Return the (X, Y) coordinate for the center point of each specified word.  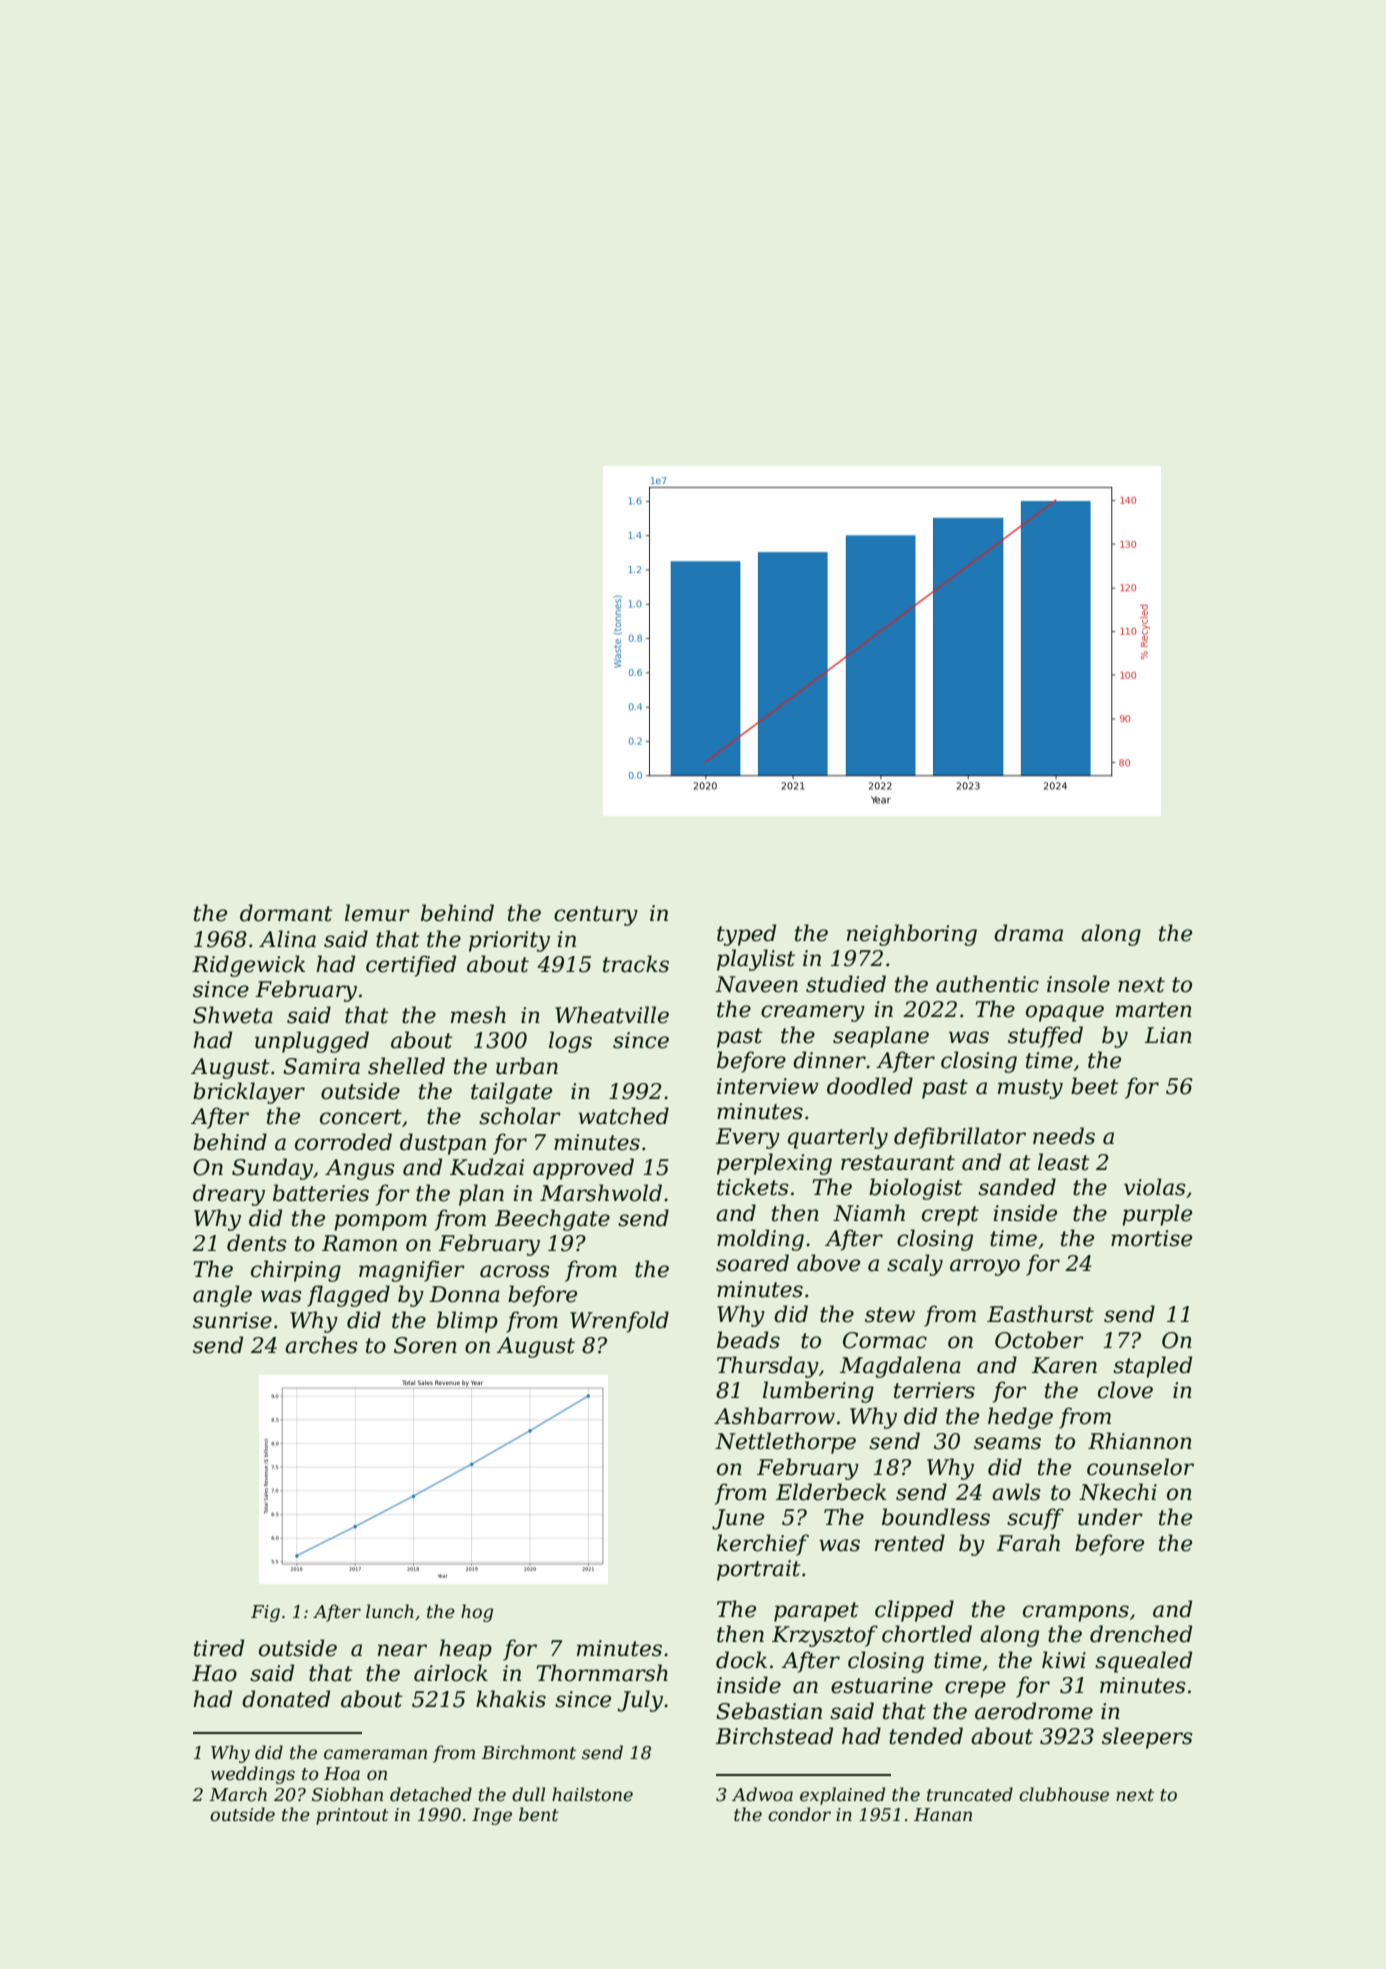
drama (1028, 933)
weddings (253, 1775)
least (1064, 1162)
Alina (287, 939)
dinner (829, 1060)
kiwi (1064, 1659)
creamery (813, 1013)
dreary (229, 1195)
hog (477, 1613)
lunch (390, 1611)
